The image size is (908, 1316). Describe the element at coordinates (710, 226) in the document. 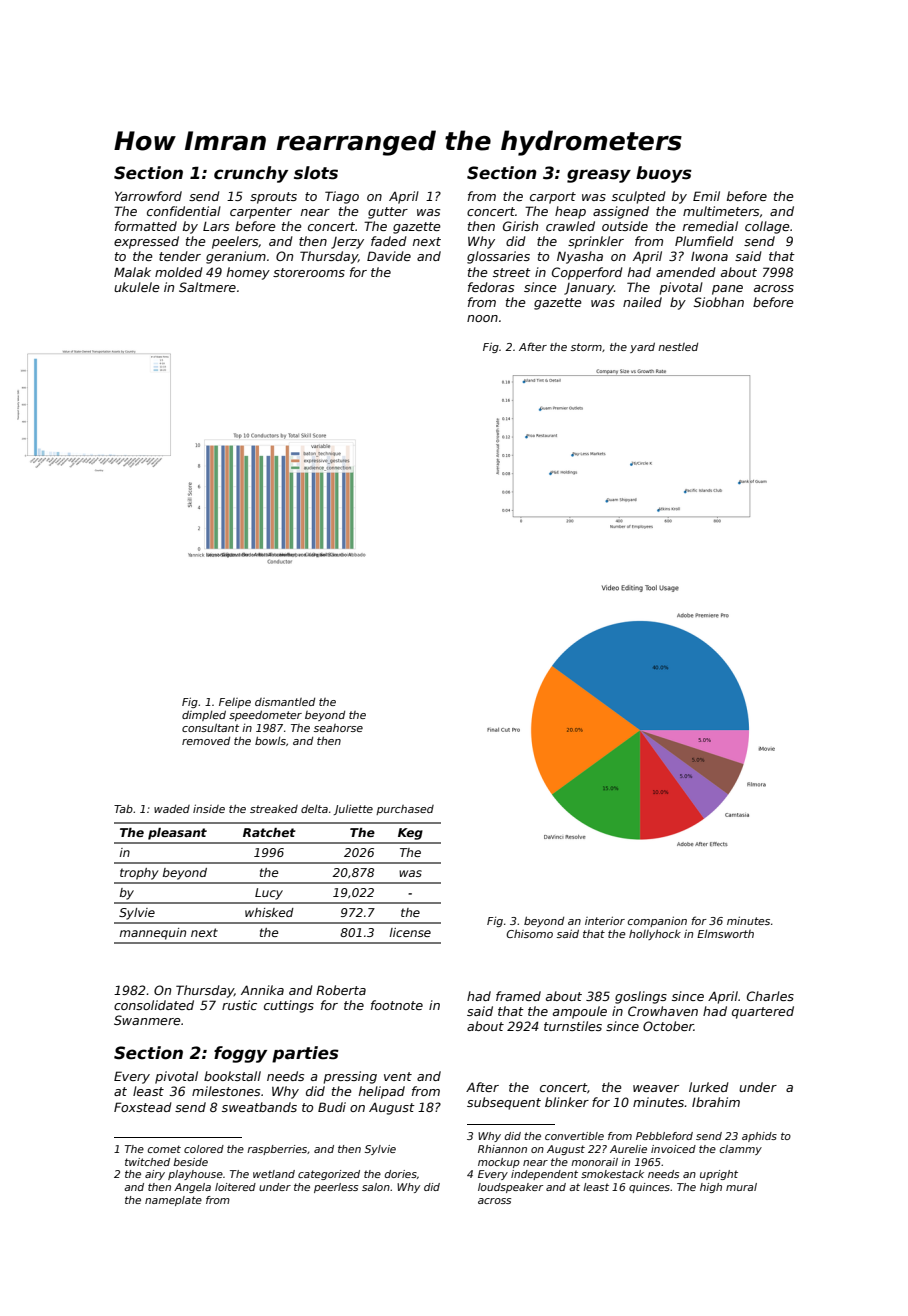

I see `remedial` at that location.
